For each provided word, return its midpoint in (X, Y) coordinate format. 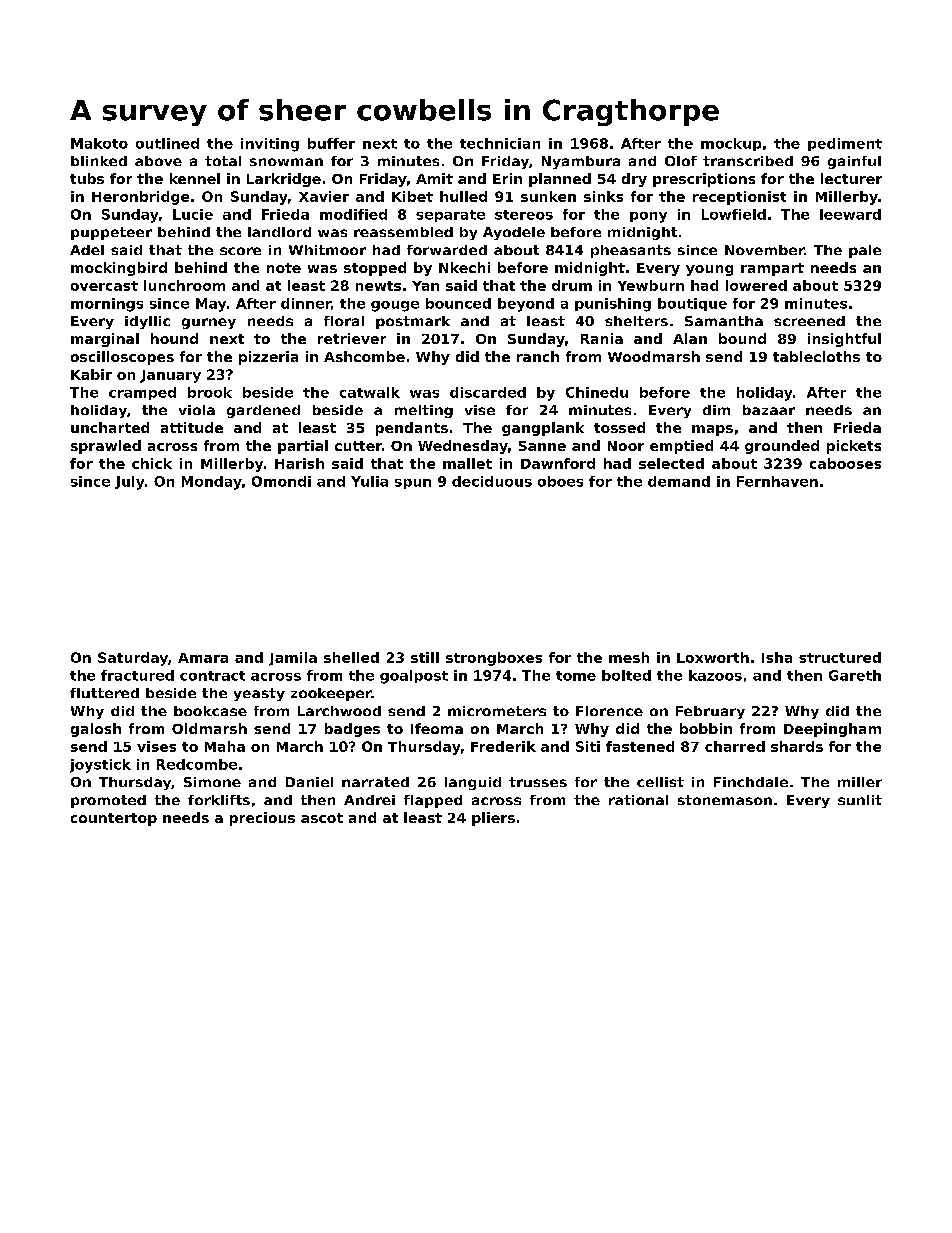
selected (671, 463)
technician (500, 143)
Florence (609, 711)
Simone (212, 782)
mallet (467, 463)
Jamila (293, 659)
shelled (351, 657)
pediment (845, 144)
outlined (167, 143)
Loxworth (713, 657)
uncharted (110, 427)
